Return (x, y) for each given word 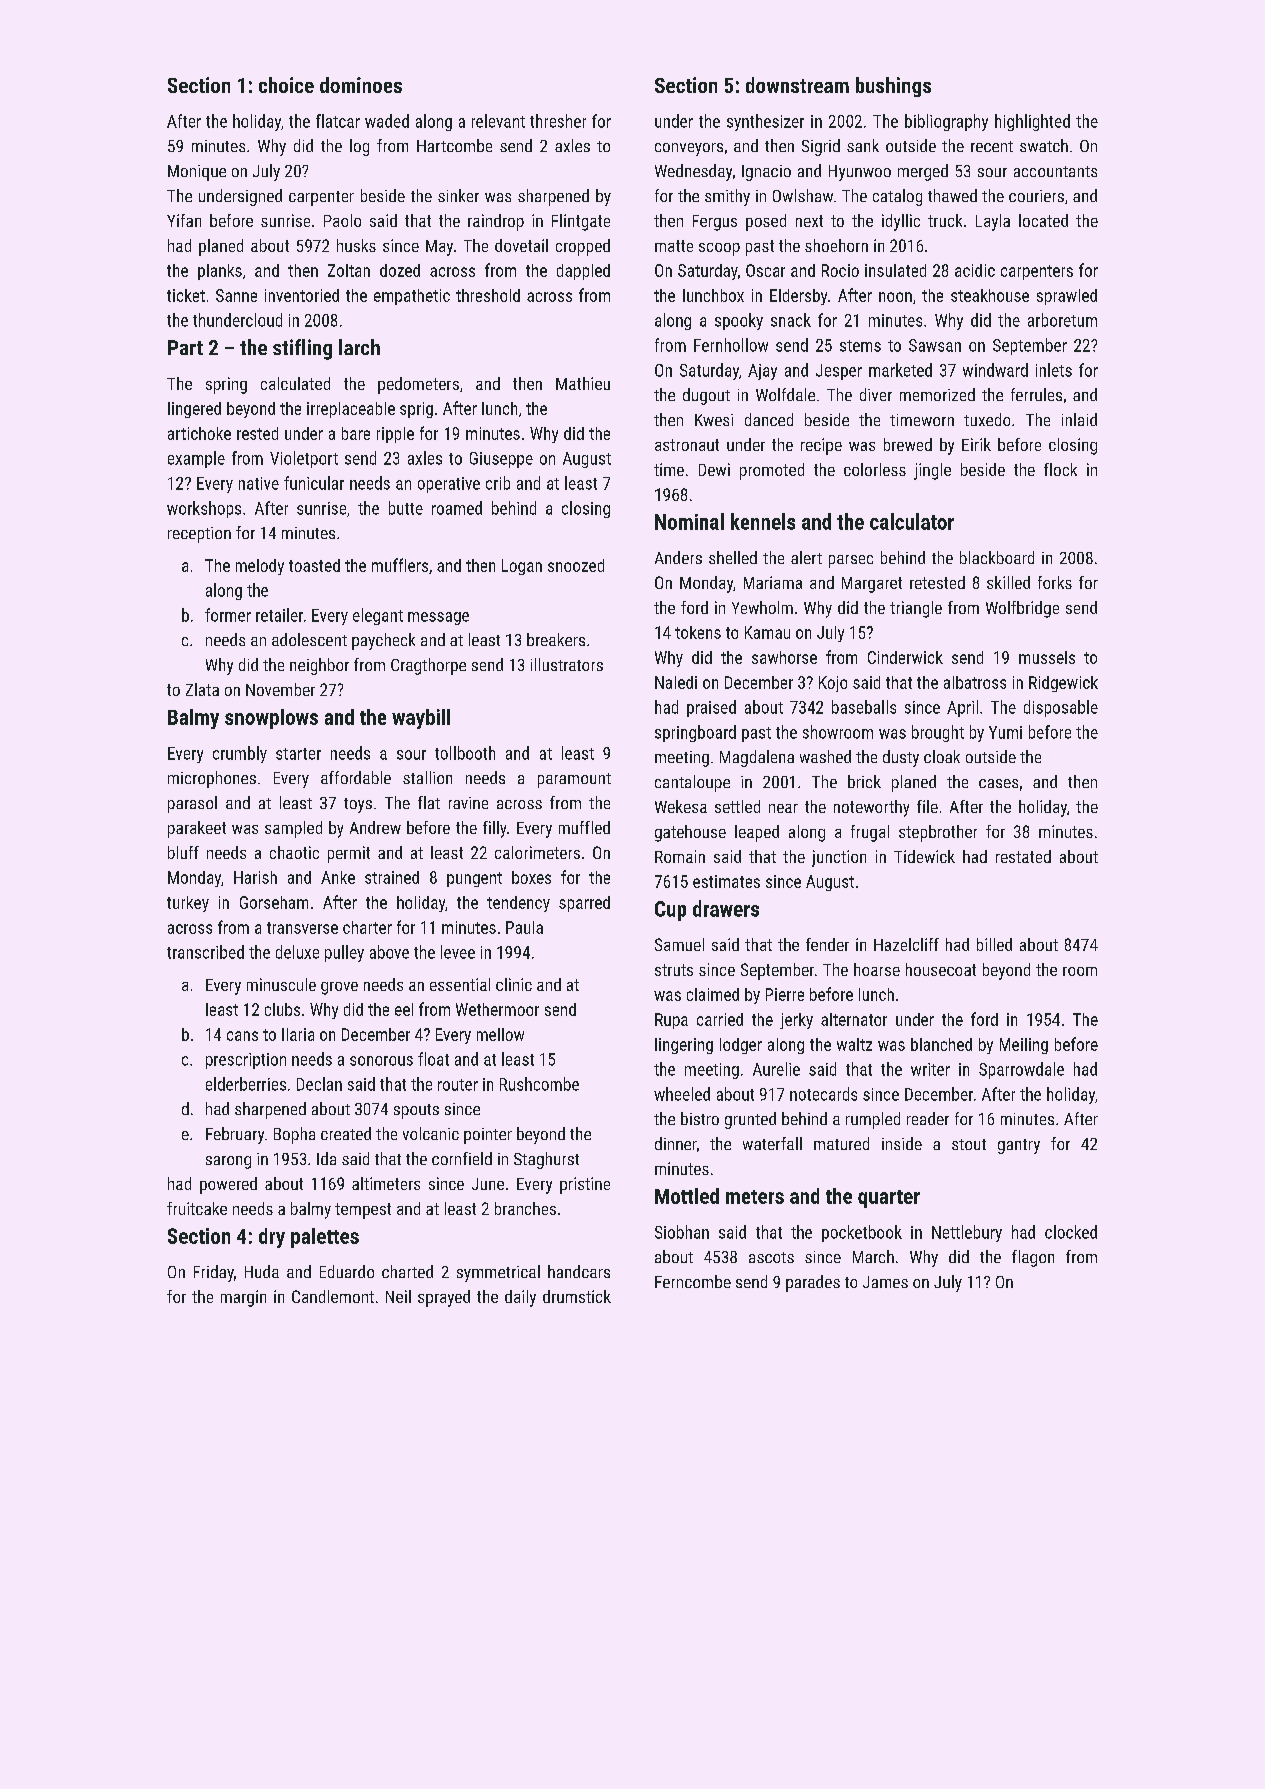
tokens (698, 632)
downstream (797, 85)
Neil (398, 1296)
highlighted (1032, 122)
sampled (293, 829)
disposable (1061, 708)
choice (286, 85)
